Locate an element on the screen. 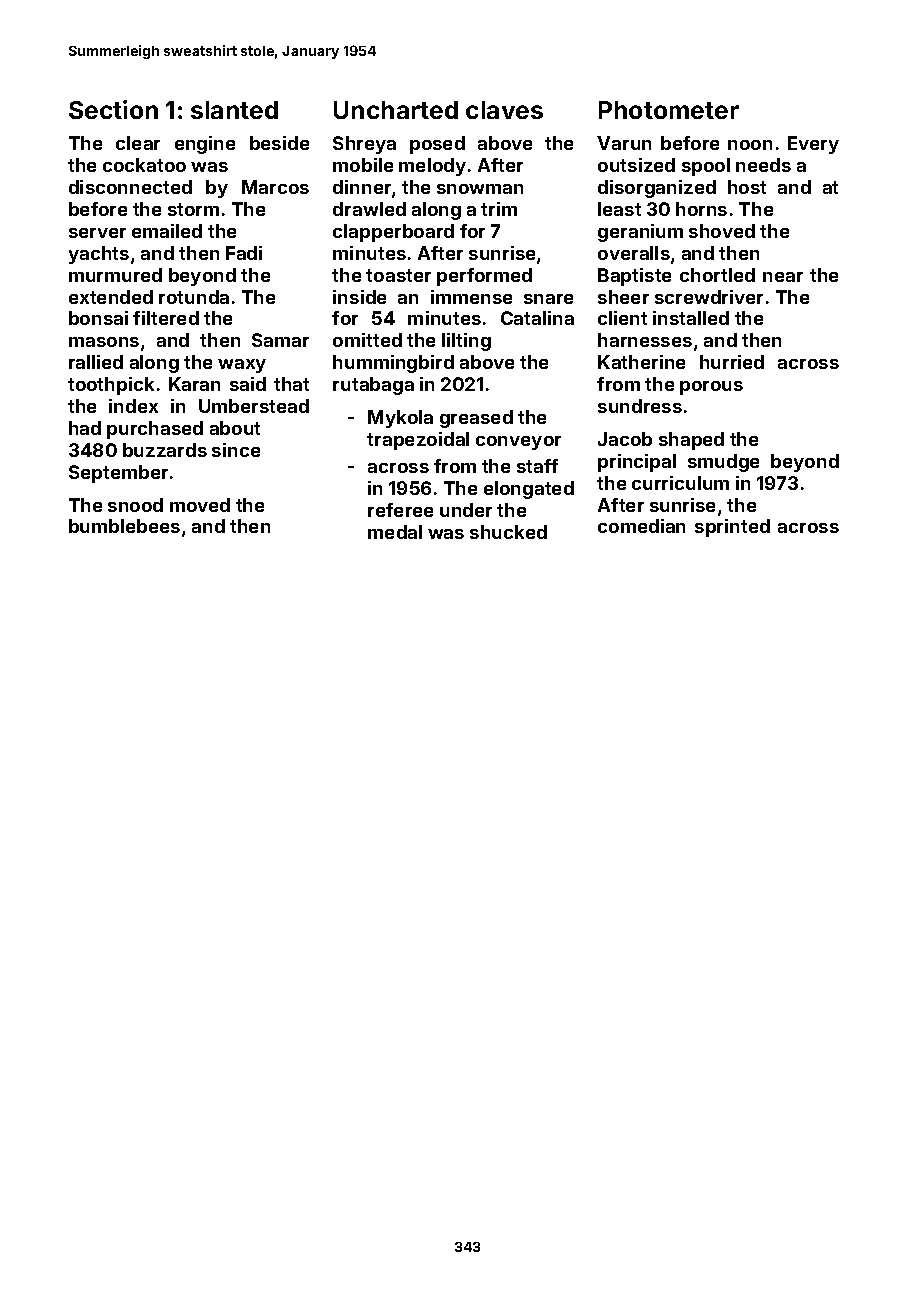  Shreya is located at coordinates (364, 145).
